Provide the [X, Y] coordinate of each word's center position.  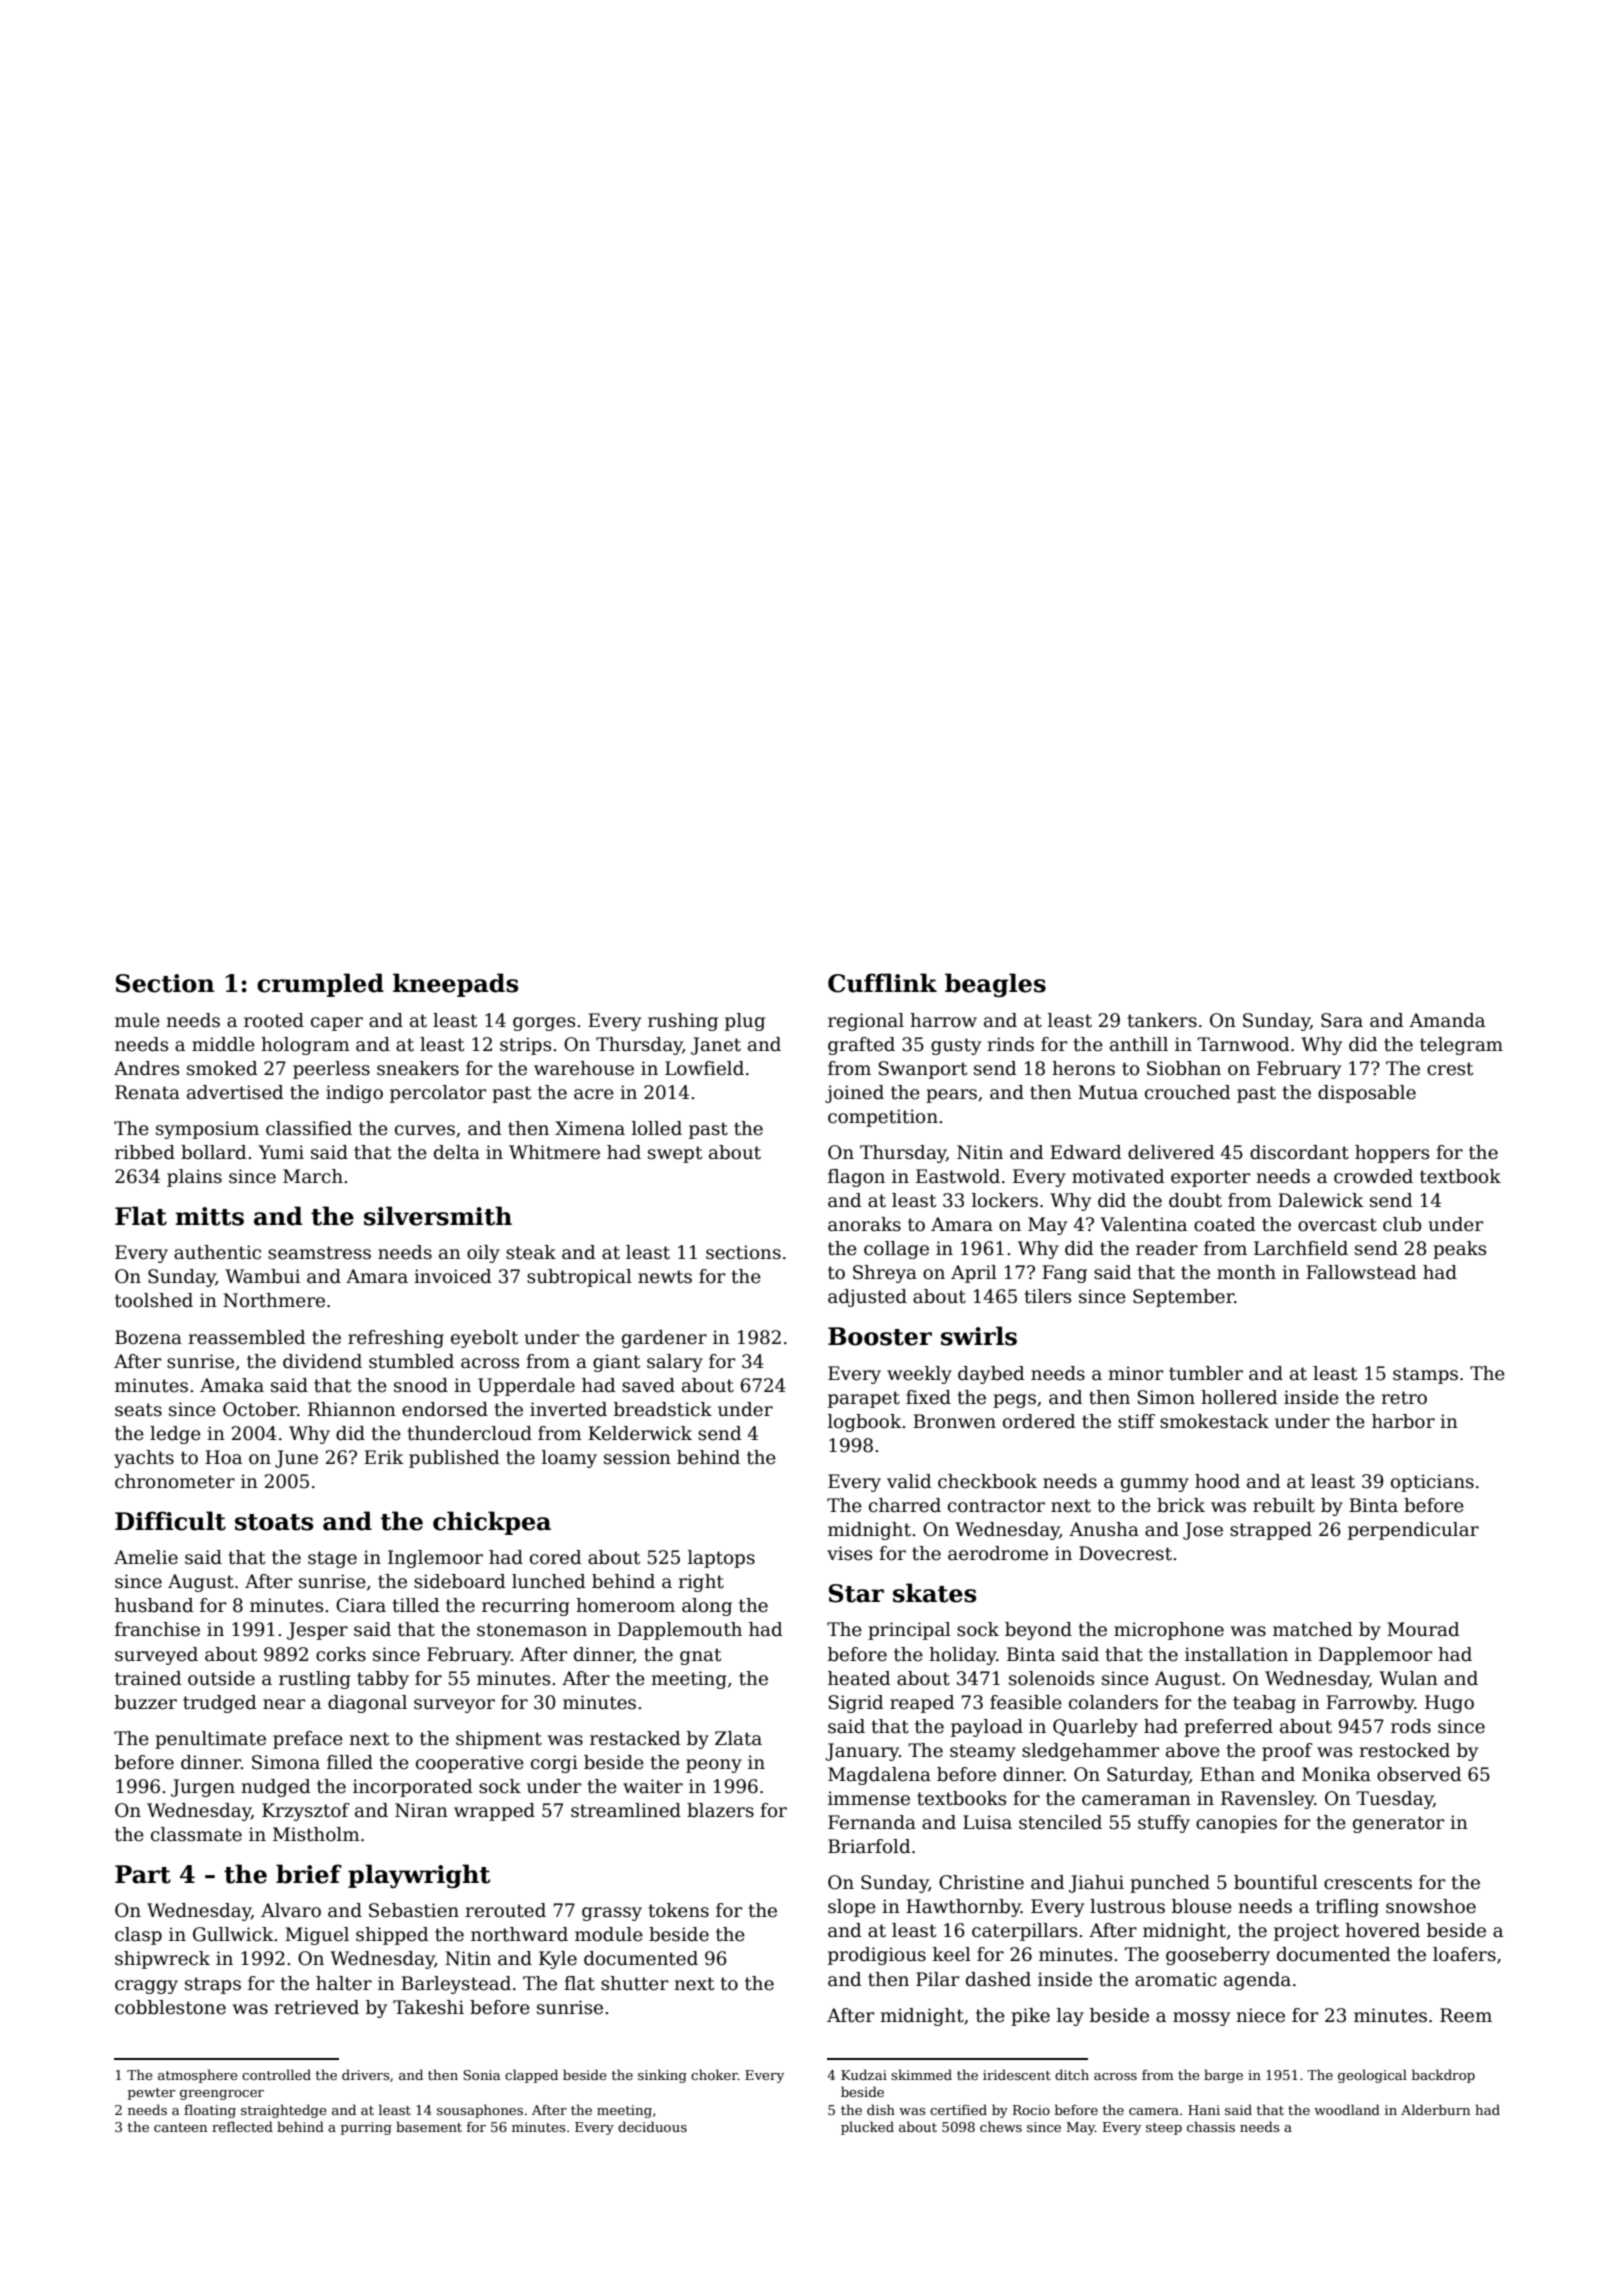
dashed [998, 1979]
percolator [438, 1094]
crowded [1373, 1176]
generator [1398, 1824]
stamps [1425, 1375]
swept [675, 1154]
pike [1030, 2017]
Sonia [481, 2075]
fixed [928, 1397]
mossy [1201, 2019]
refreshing [396, 1339]
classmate [196, 1834]
